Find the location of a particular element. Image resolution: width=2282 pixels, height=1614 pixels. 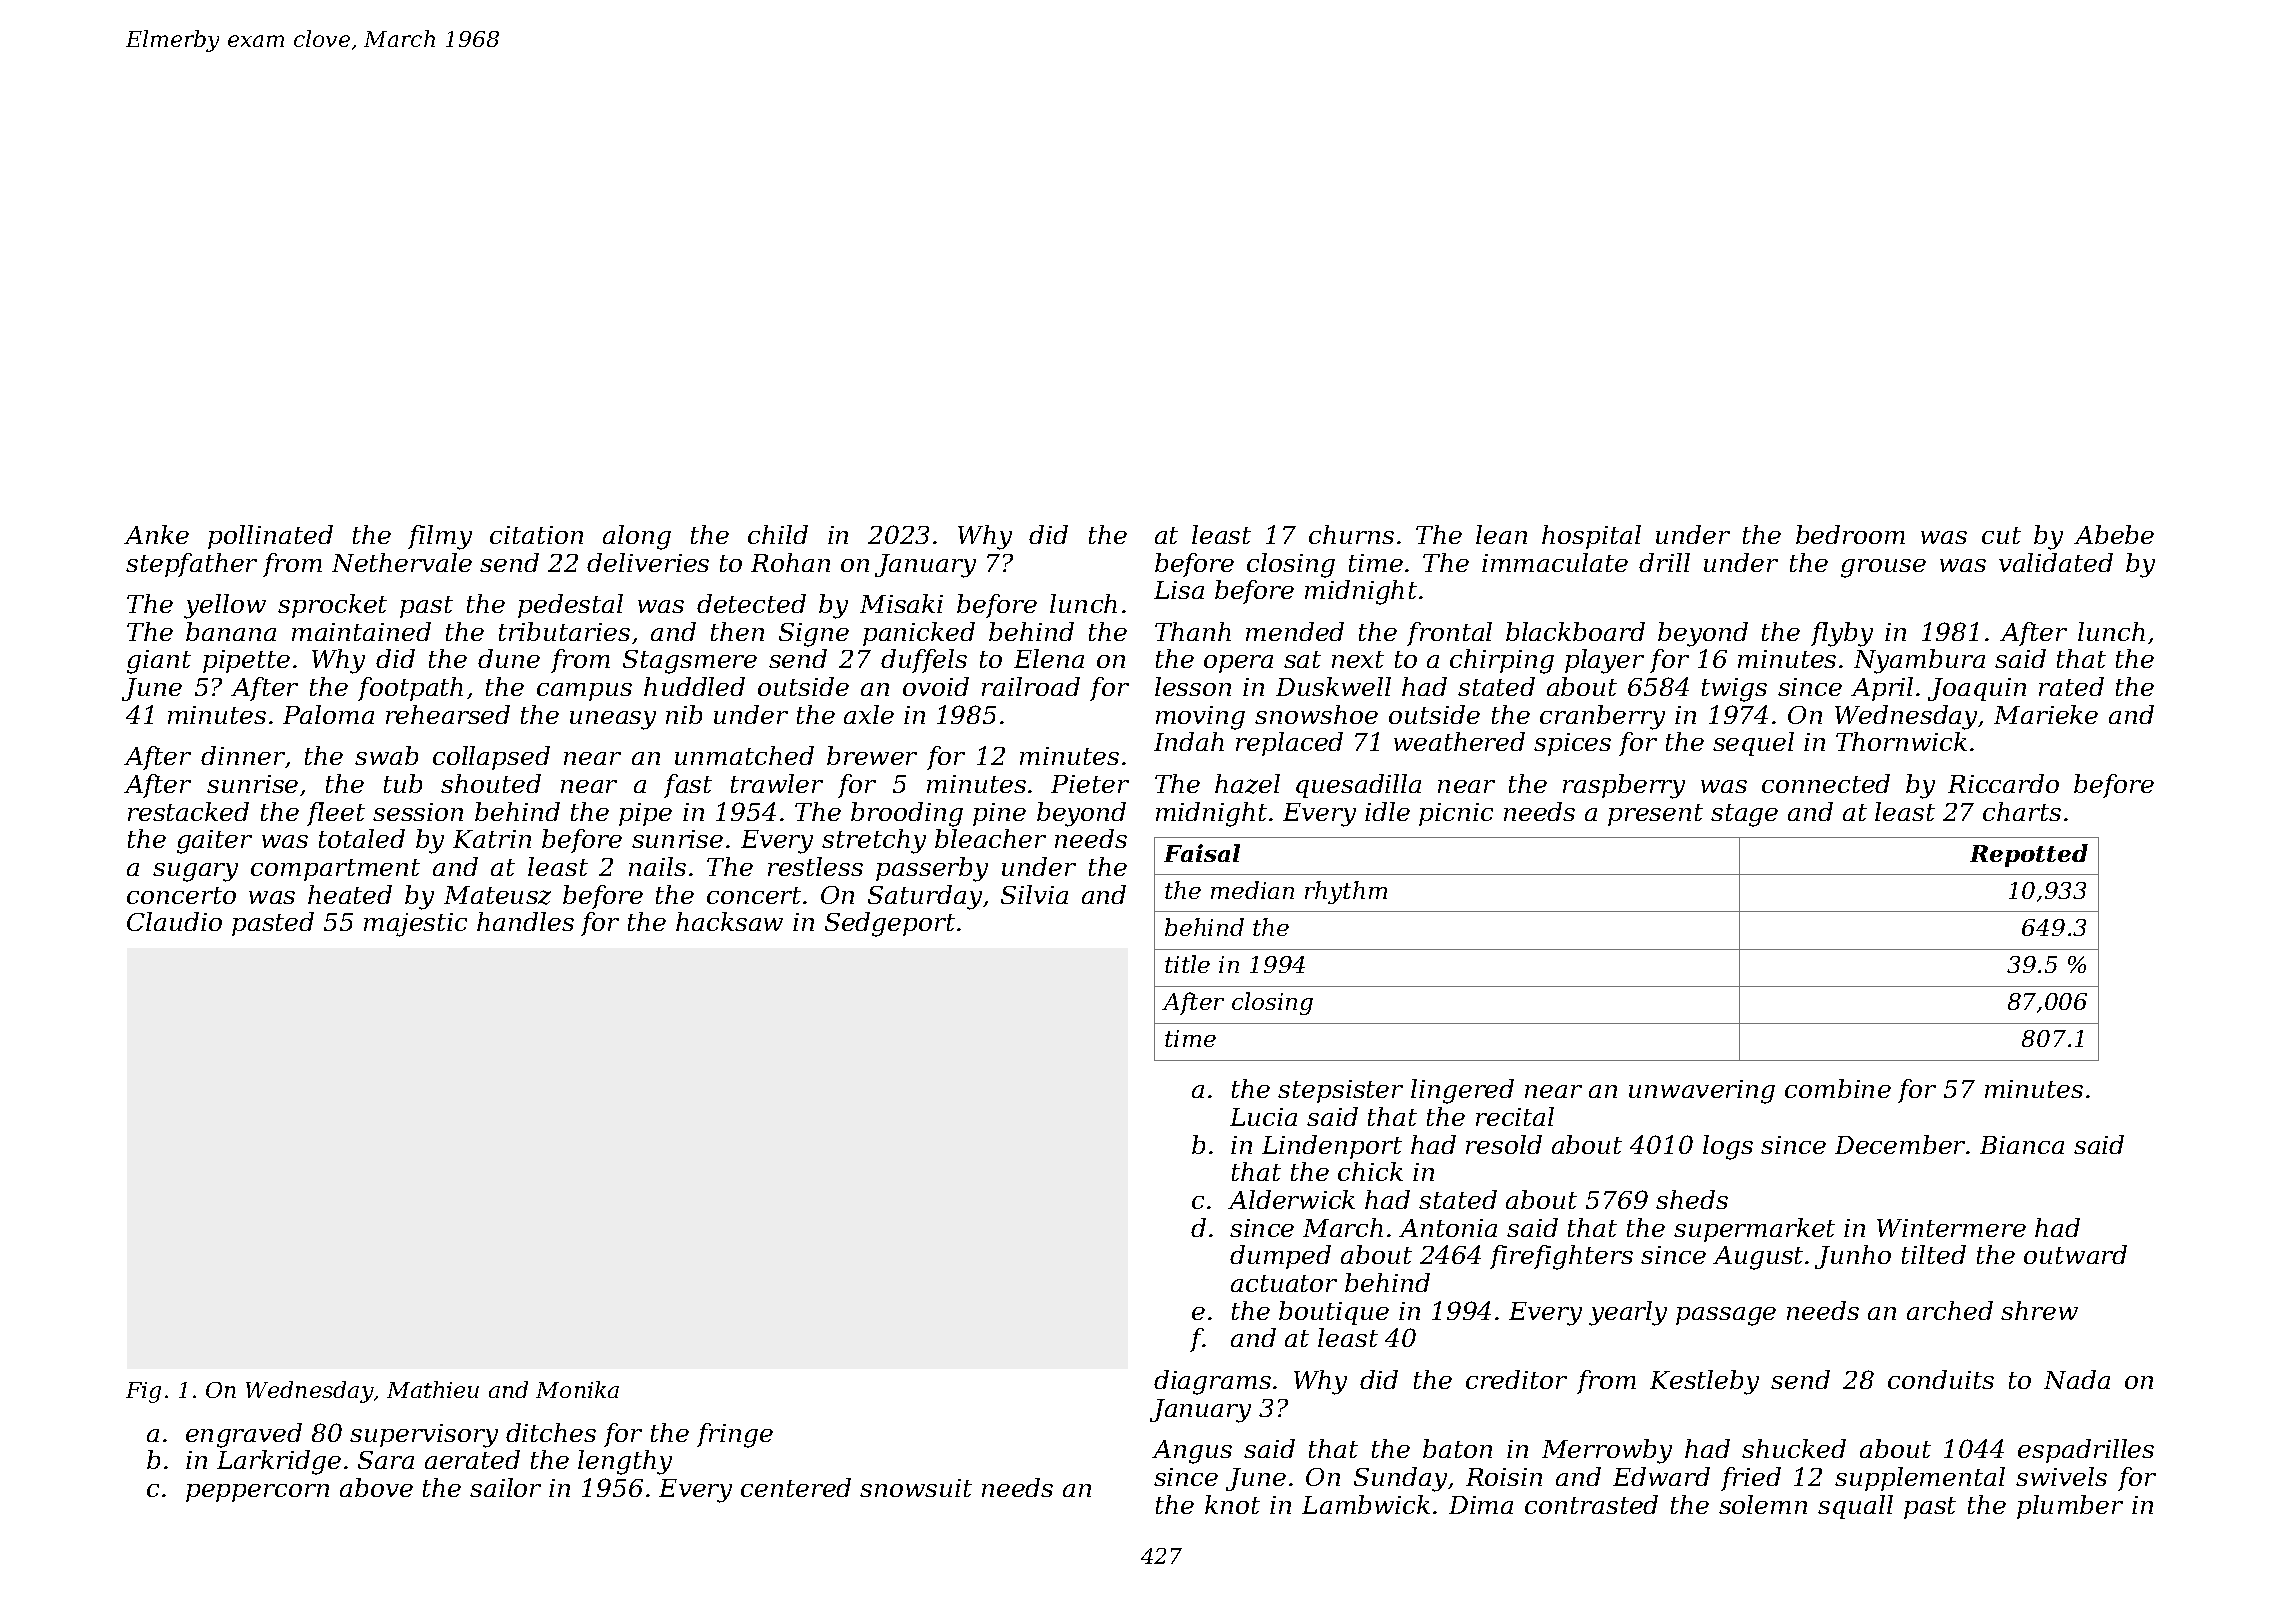

peppercorn is located at coordinates (257, 1493).
